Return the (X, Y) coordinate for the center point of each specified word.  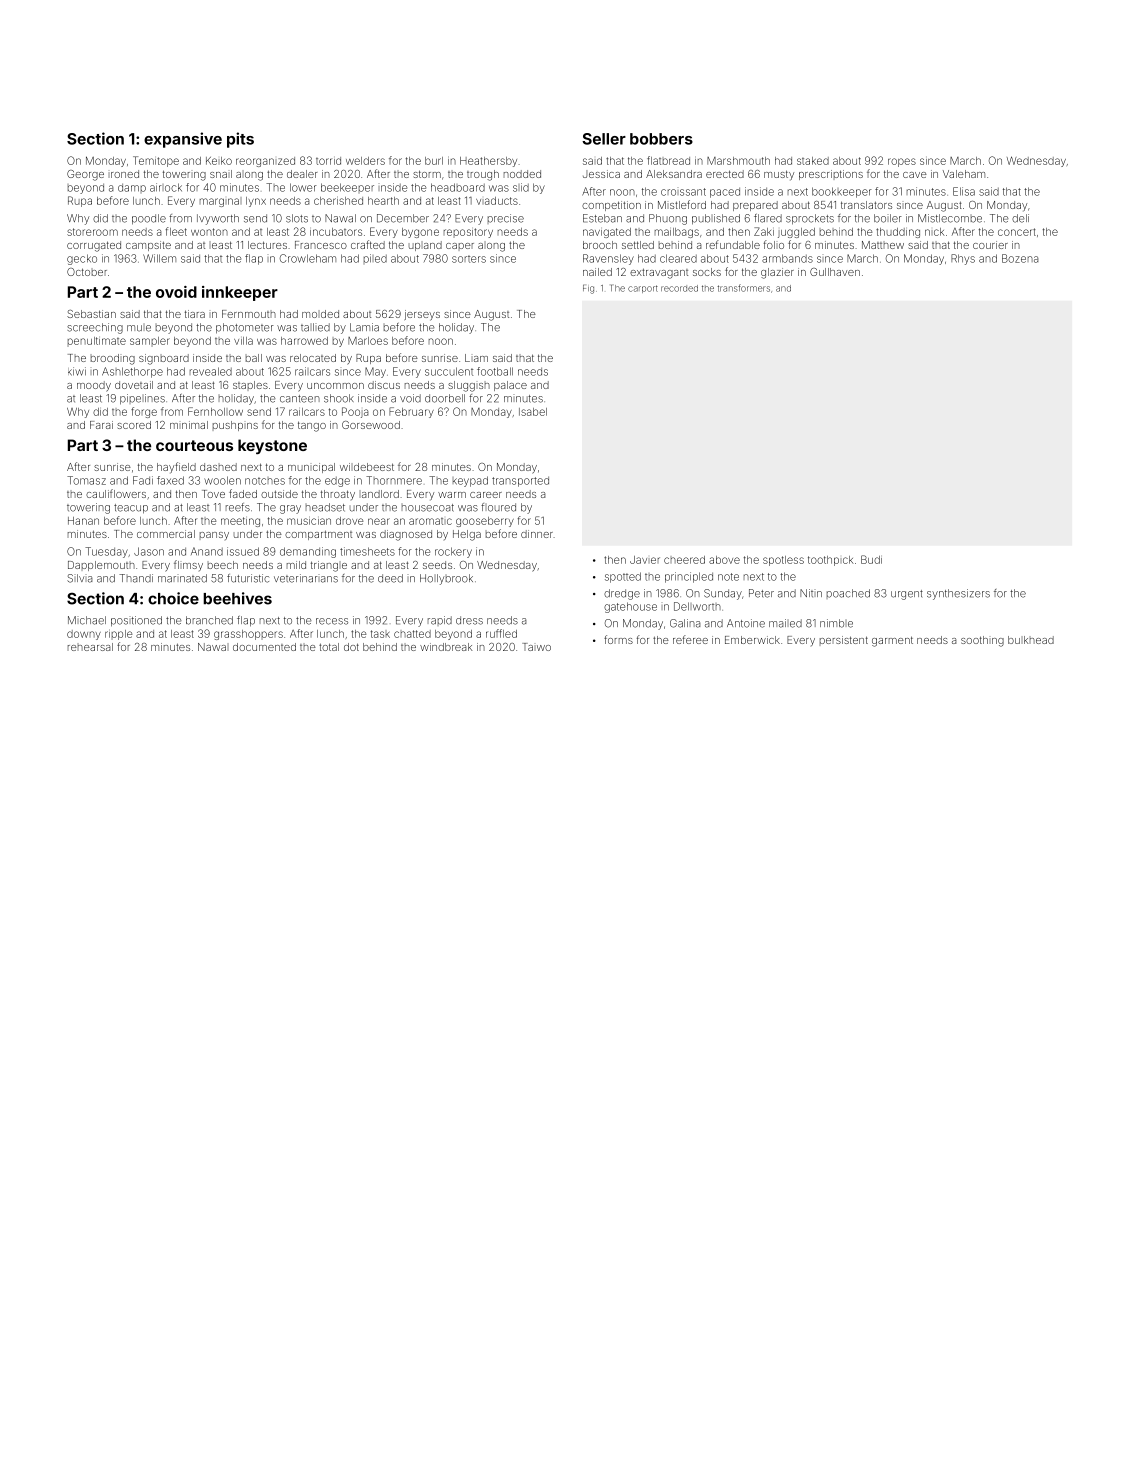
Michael (87, 620)
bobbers (661, 139)
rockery (453, 552)
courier (990, 245)
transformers (743, 288)
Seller (604, 139)
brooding (113, 359)
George (85, 175)
